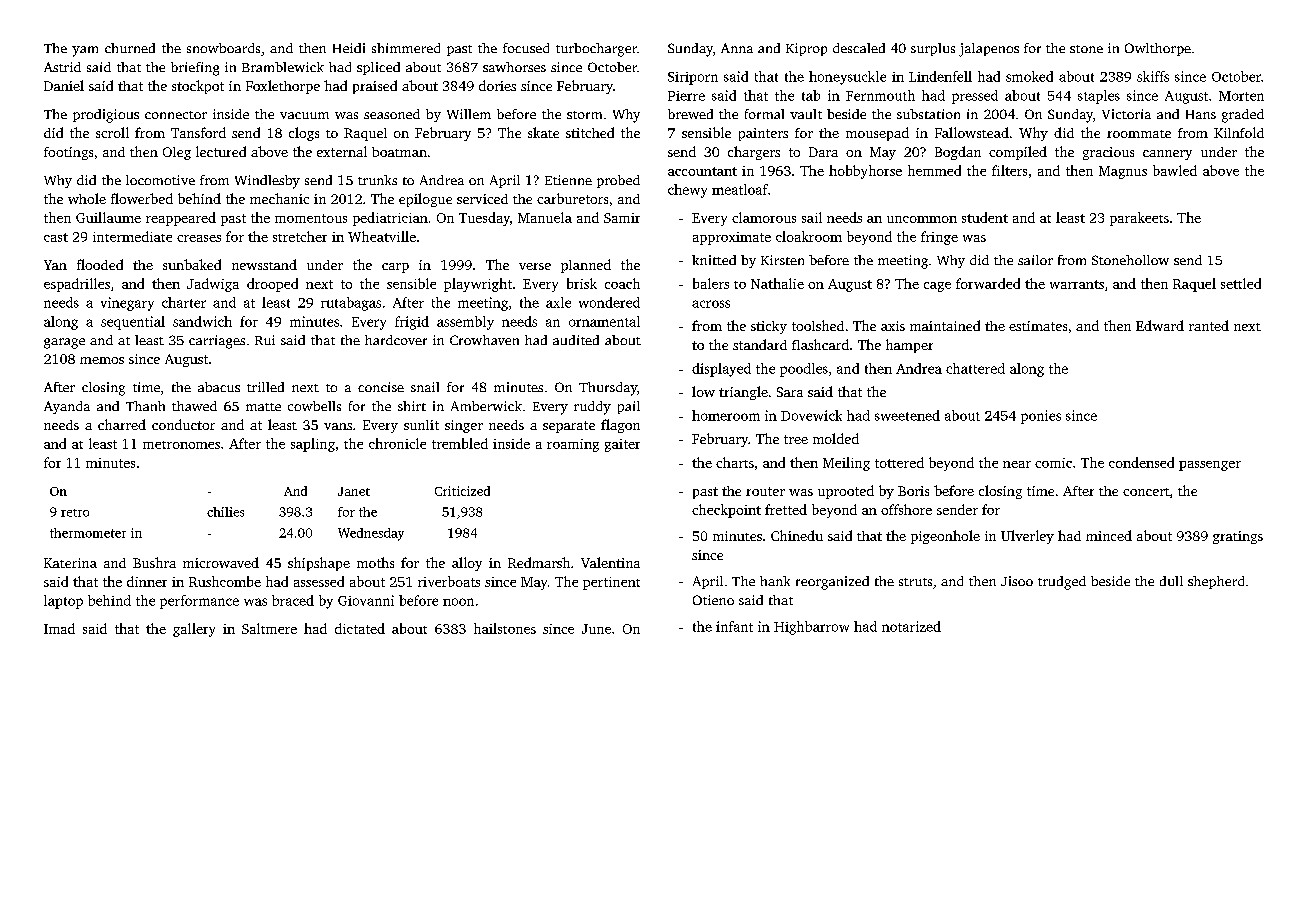 The image size is (1308, 924). What do you see at coordinates (811, 628) in the screenshot?
I see `Highbarrow` at bounding box center [811, 628].
